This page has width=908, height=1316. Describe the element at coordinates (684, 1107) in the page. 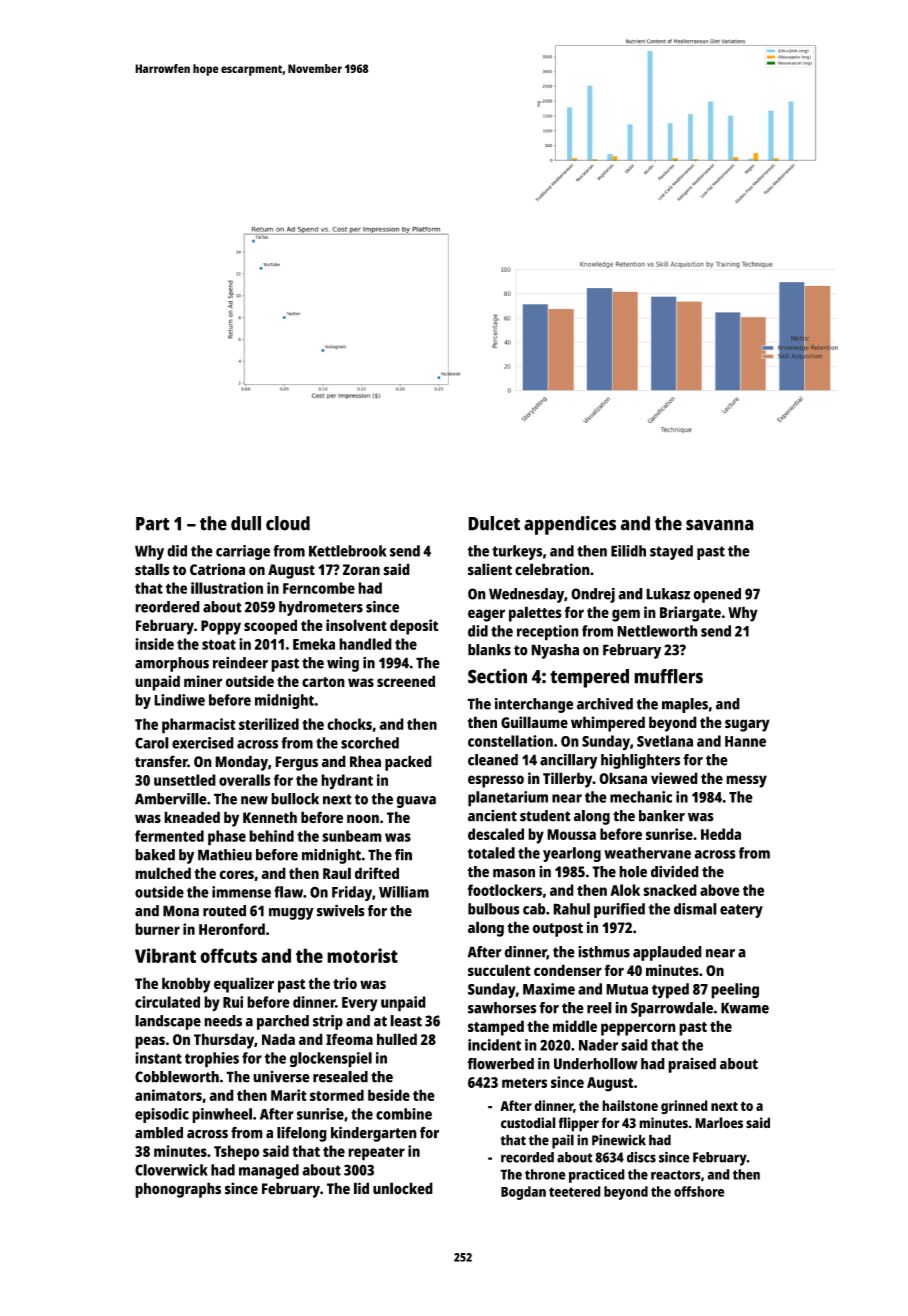

I see `grinned` at that location.
